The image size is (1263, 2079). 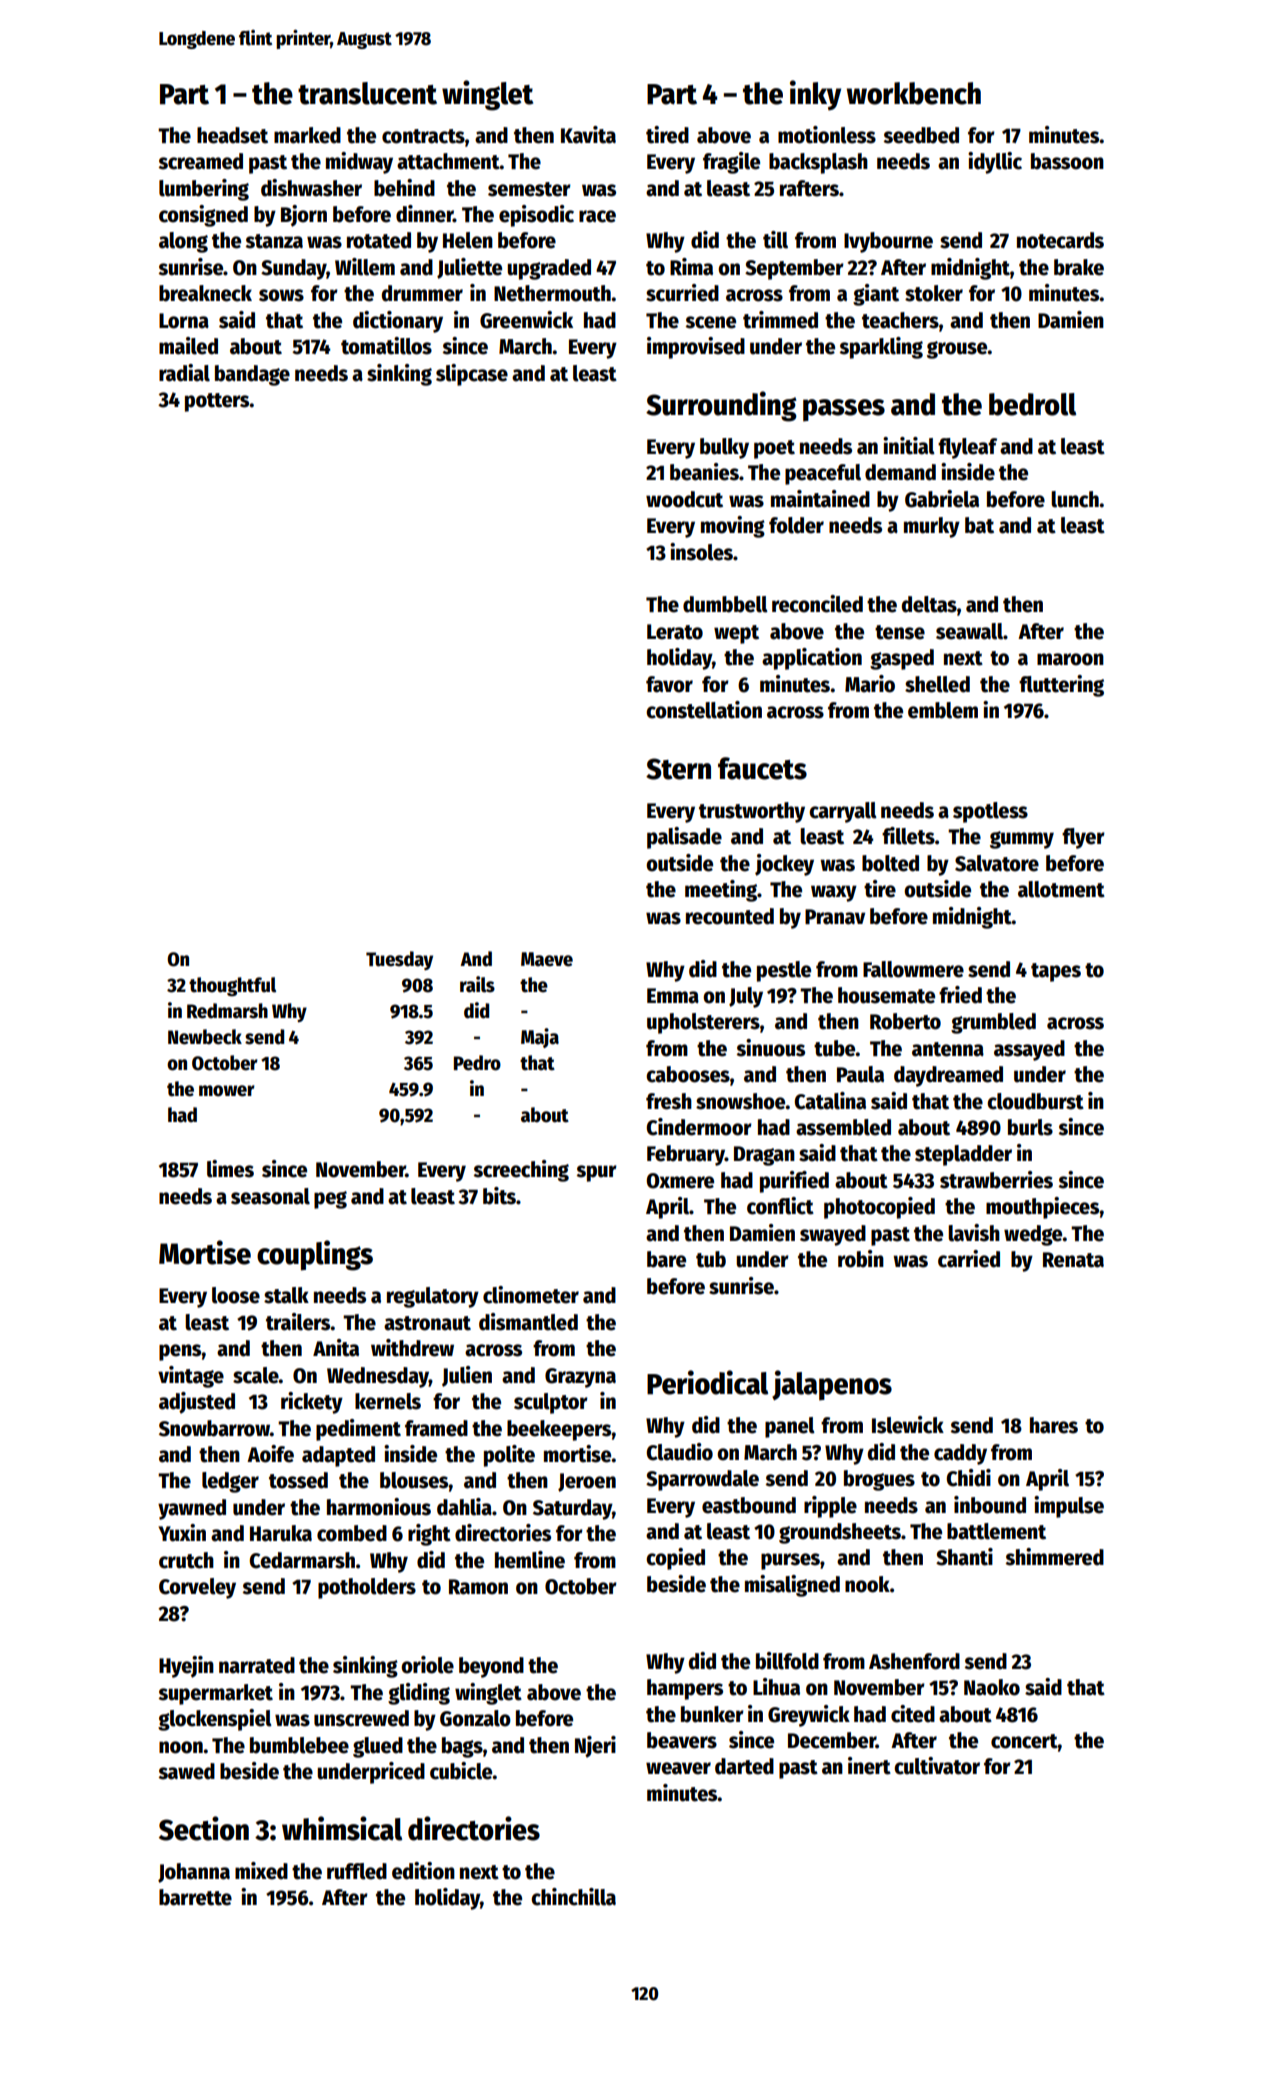 I want to click on potters, so click(x=217, y=402).
